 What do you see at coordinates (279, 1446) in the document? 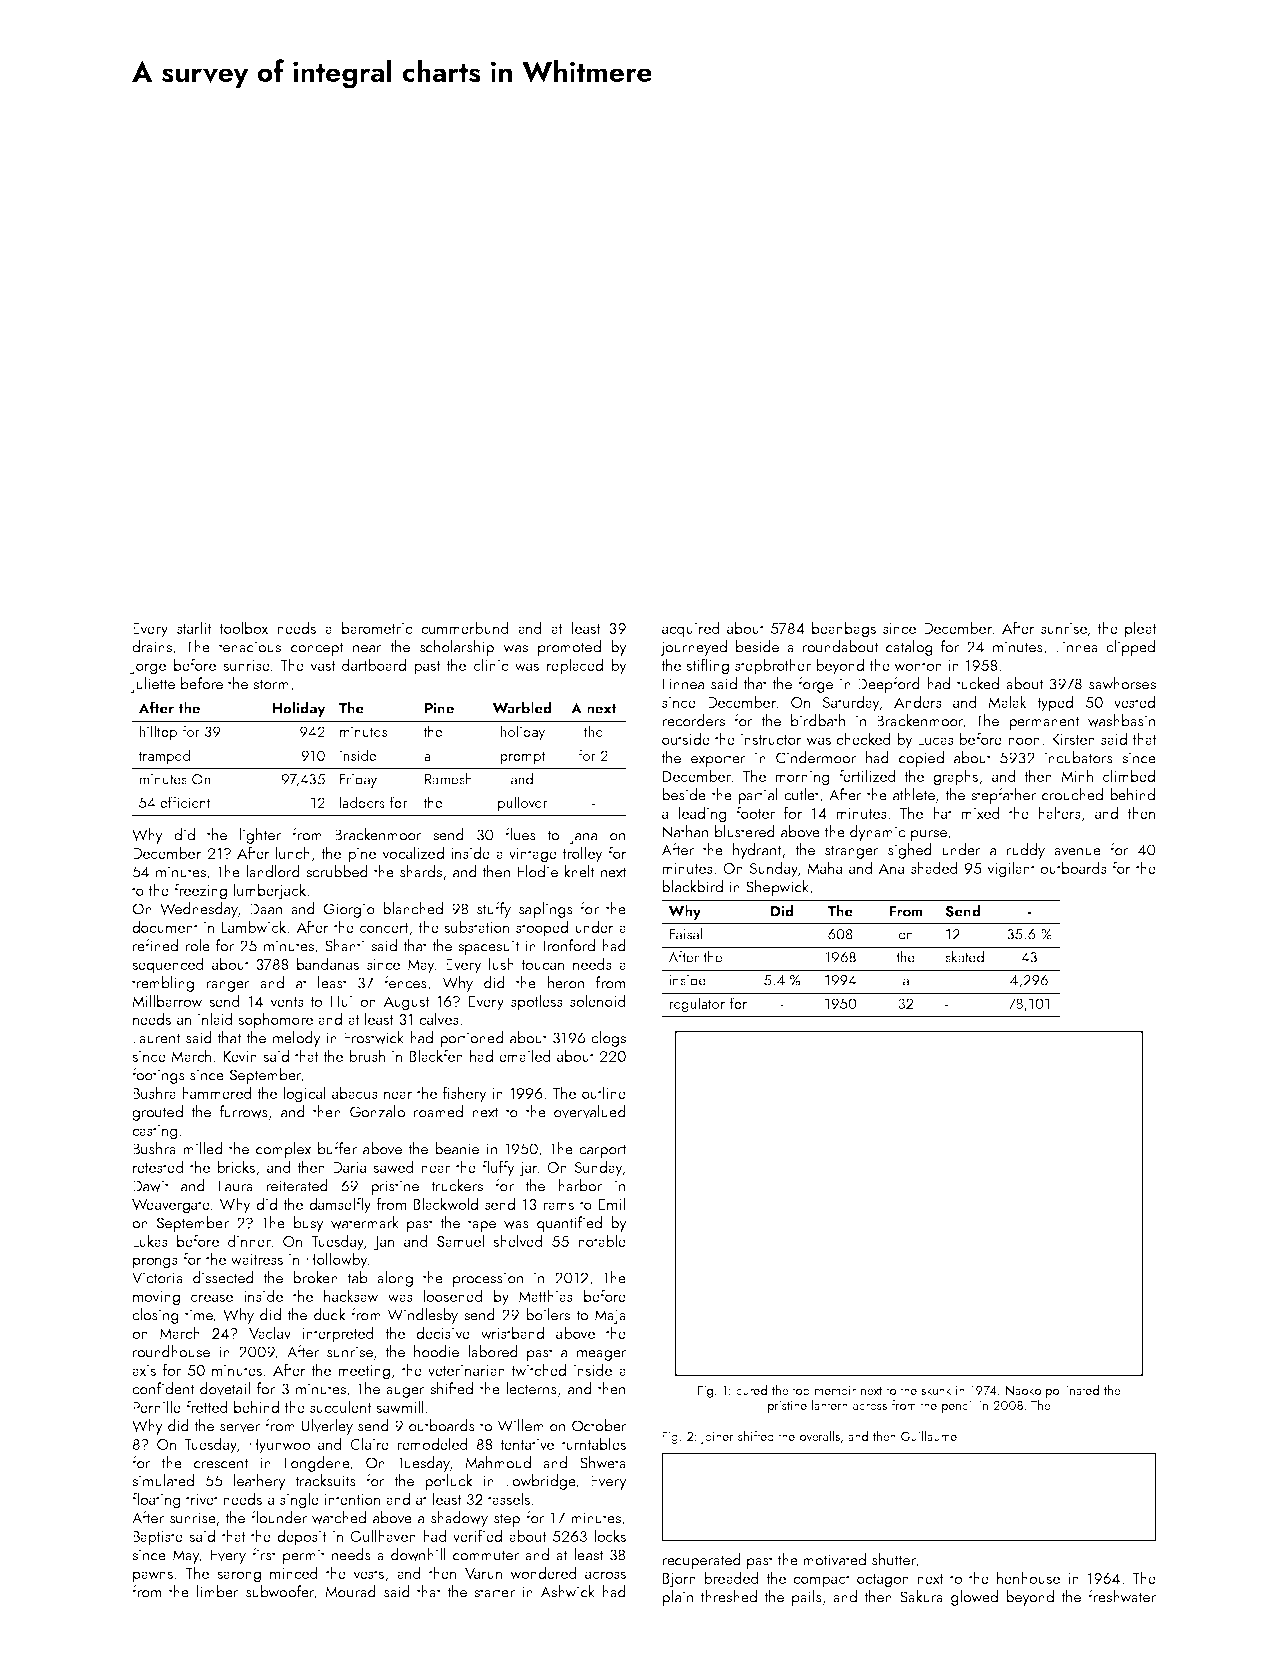
I see `Hyunwoo` at bounding box center [279, 1446].
